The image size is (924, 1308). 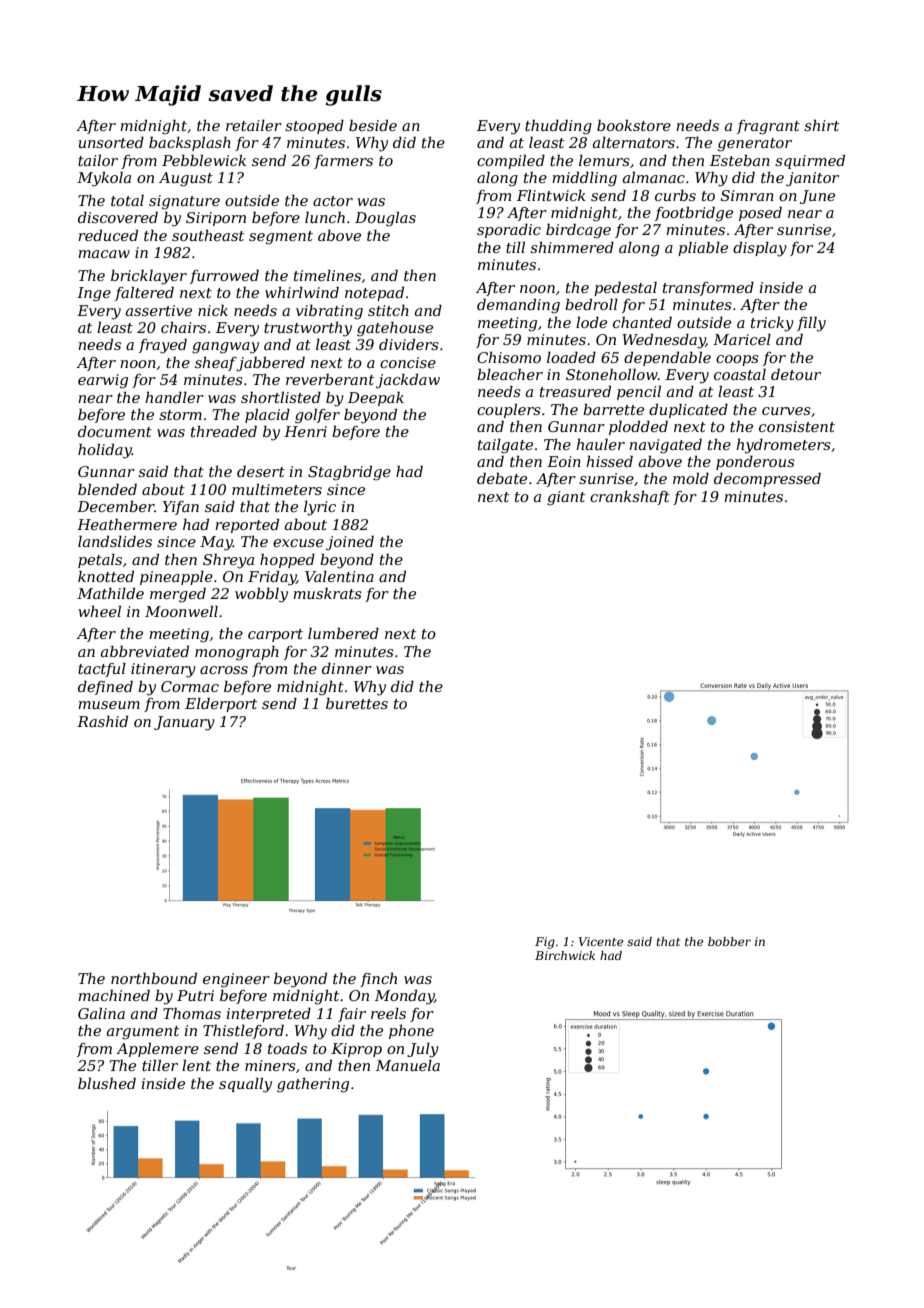 What do you see at coordinates (154, 978) in the document?
I see `northbound` at bounding box center [154, 978].
